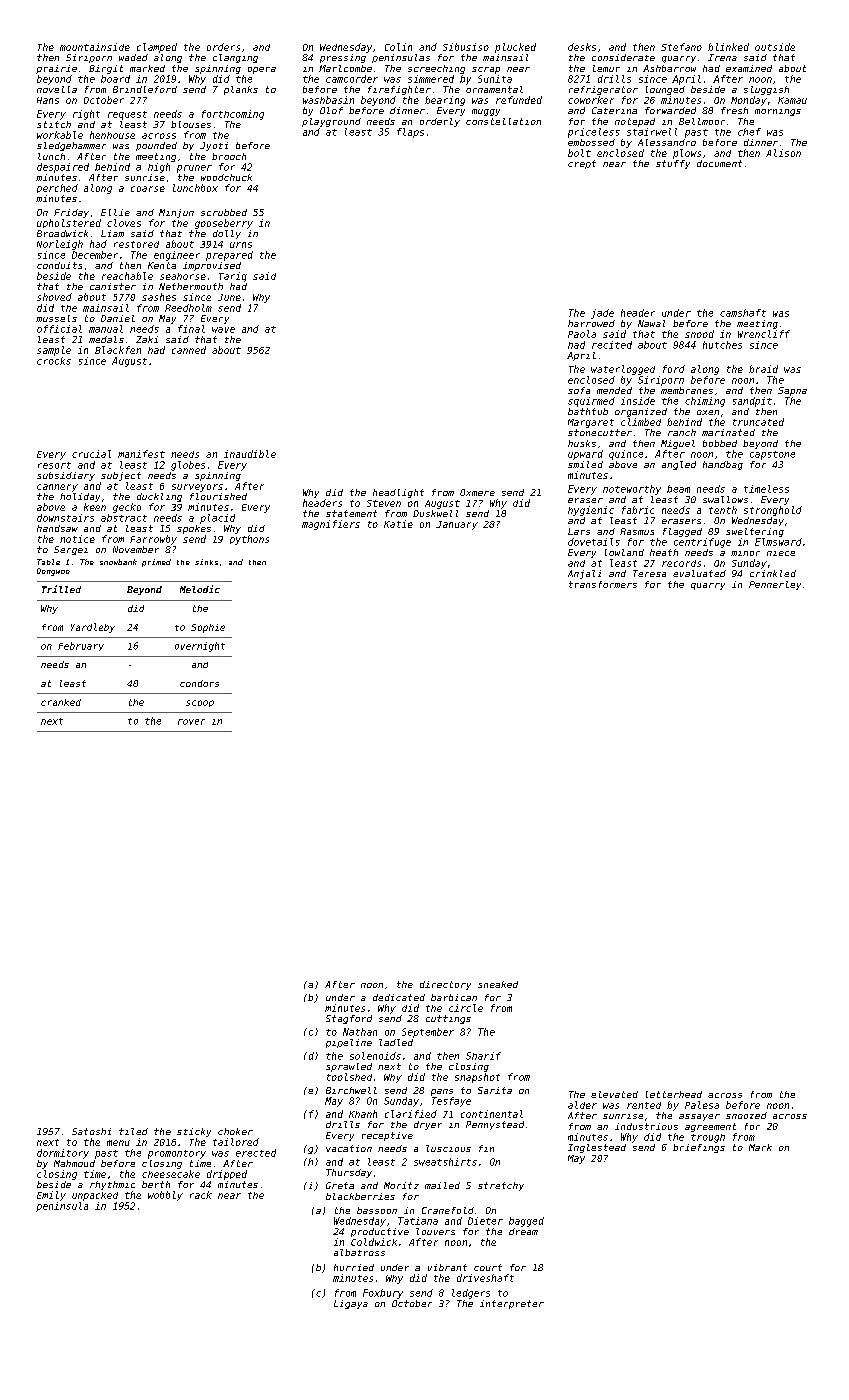 The height and width of the document is (1400, 849). Describe the element at coordinates (223, 47) in the document. I see `orders` at that location.
